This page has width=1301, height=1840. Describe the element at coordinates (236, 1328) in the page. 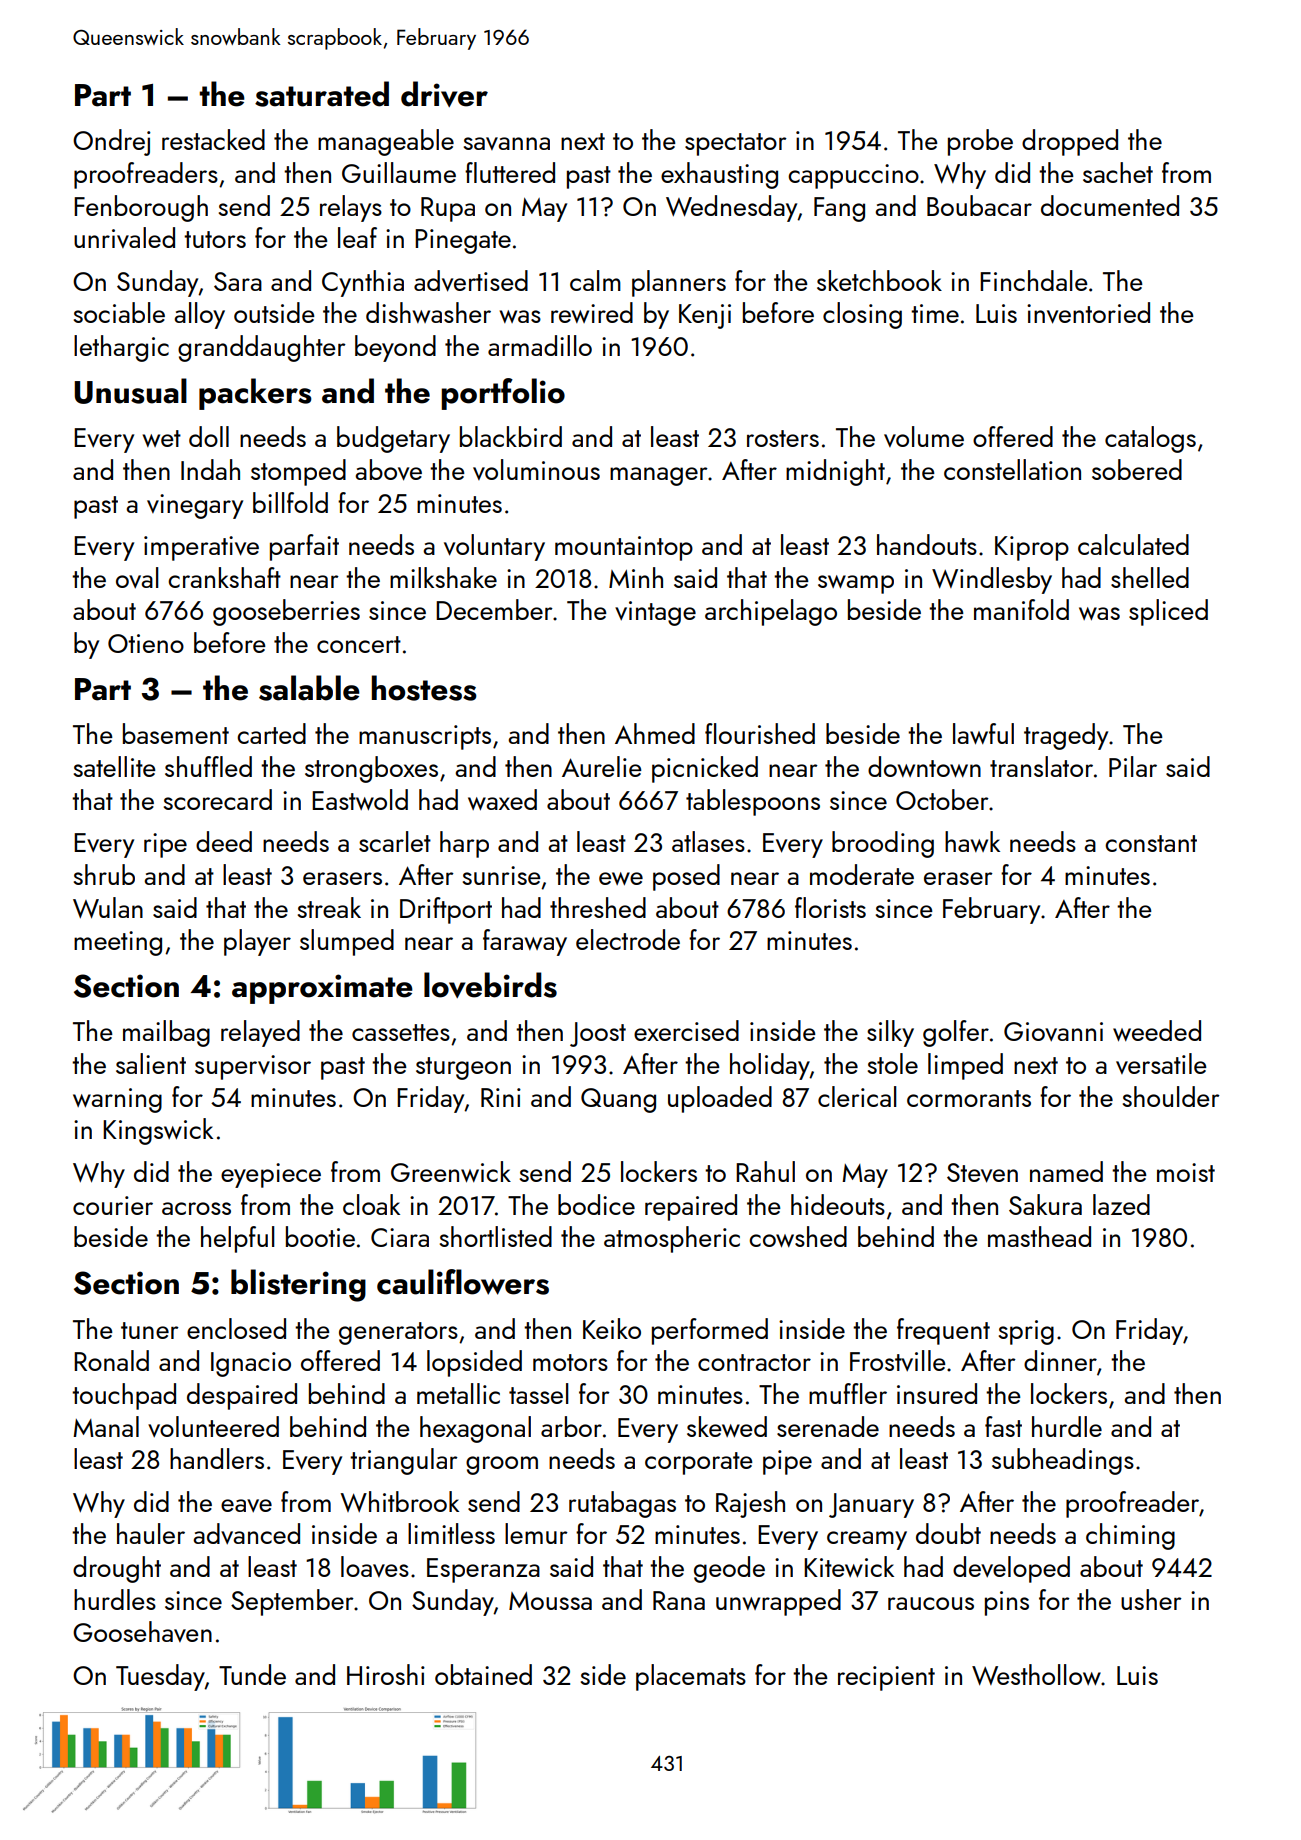

I see `enclosed` at that location.
